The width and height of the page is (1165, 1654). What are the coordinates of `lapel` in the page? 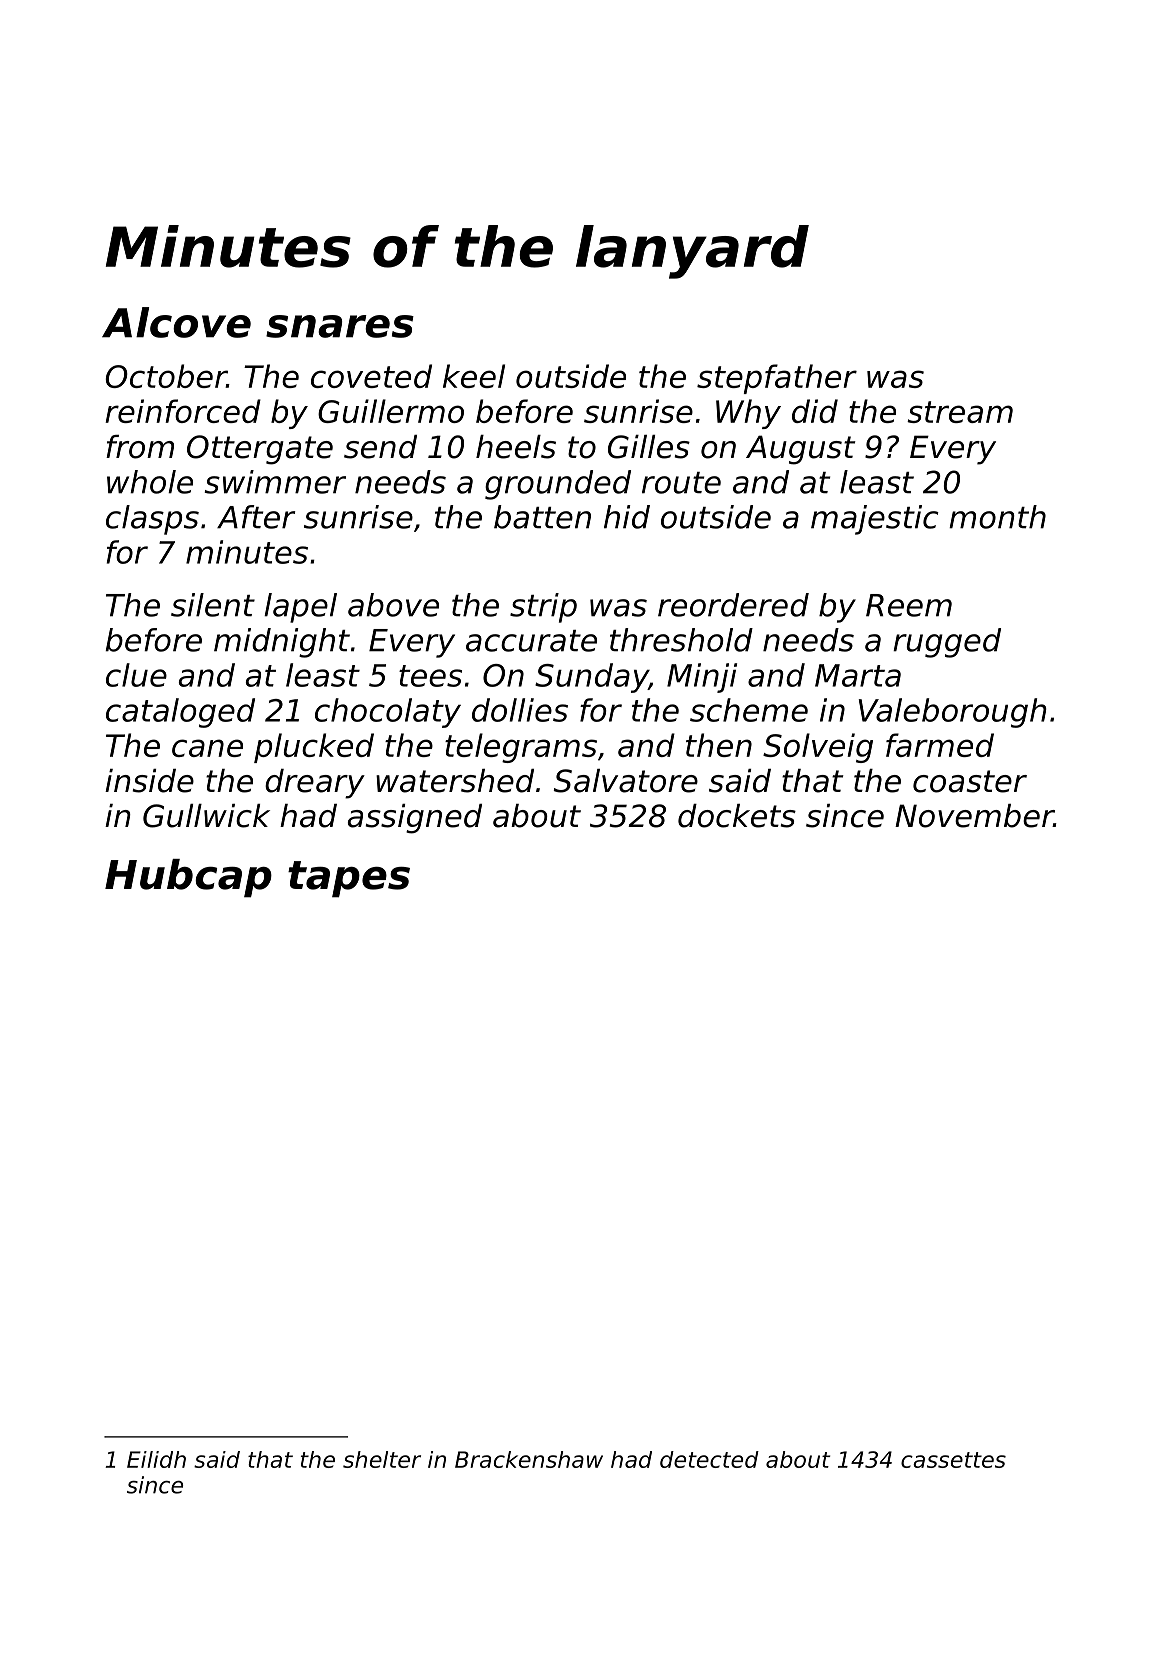 It's located at (300, 608).
